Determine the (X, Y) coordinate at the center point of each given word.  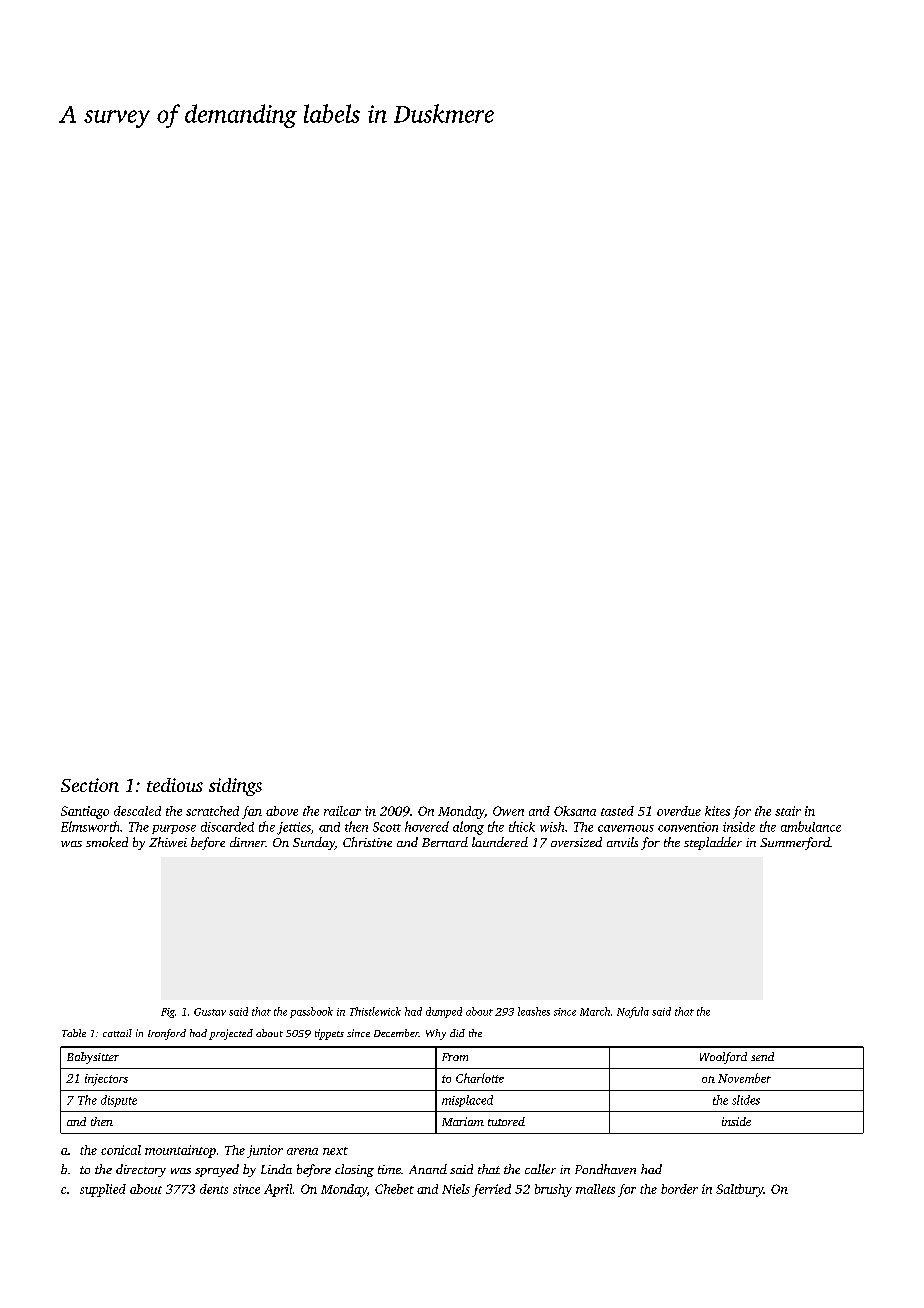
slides (746, 1100)
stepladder (713, 843)
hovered (427, 826)
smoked (107, 842)
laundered (500, 842)
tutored (506, 1121)
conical (121, 1150)
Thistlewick (375, 1011)
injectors (106, 1080)
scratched (212, 811)
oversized (576, 842)
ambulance (811, 826)
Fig (168, 1013)
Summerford (795, 843)
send (762, 1056)
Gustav (210, 1012)
